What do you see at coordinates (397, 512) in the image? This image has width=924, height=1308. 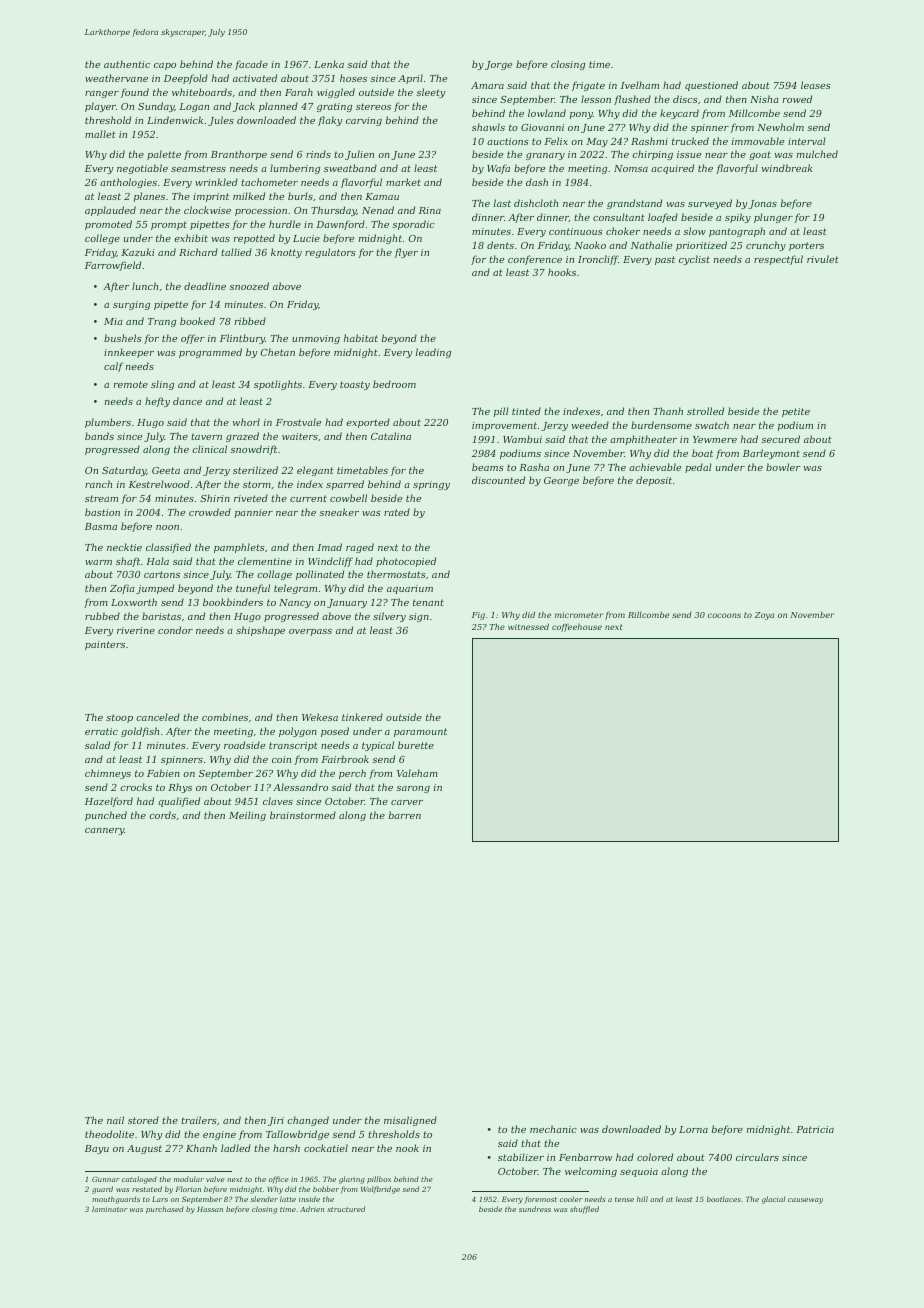 I see `rated` at bounding box center [397, 512].
